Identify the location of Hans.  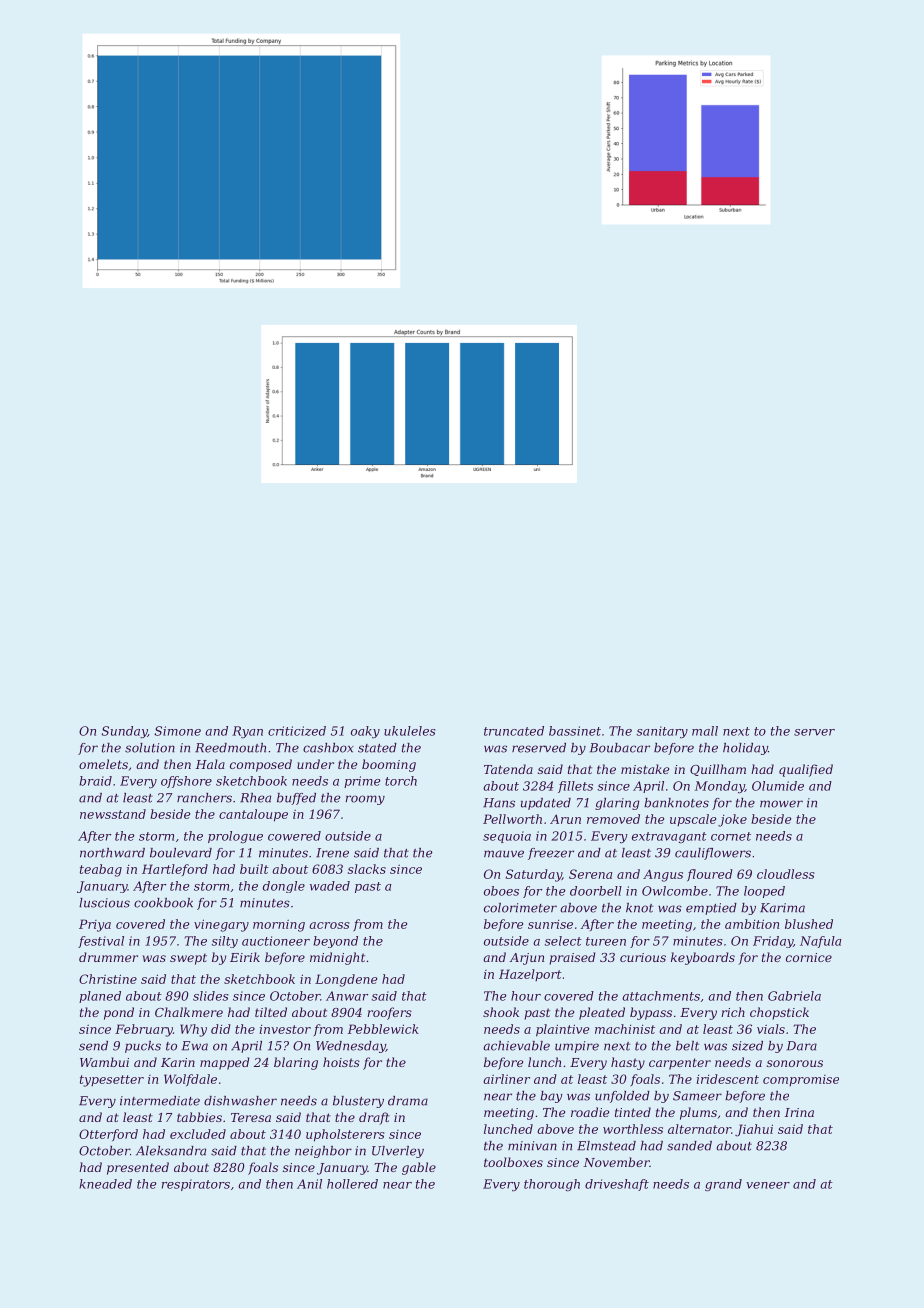
(499, 803).
